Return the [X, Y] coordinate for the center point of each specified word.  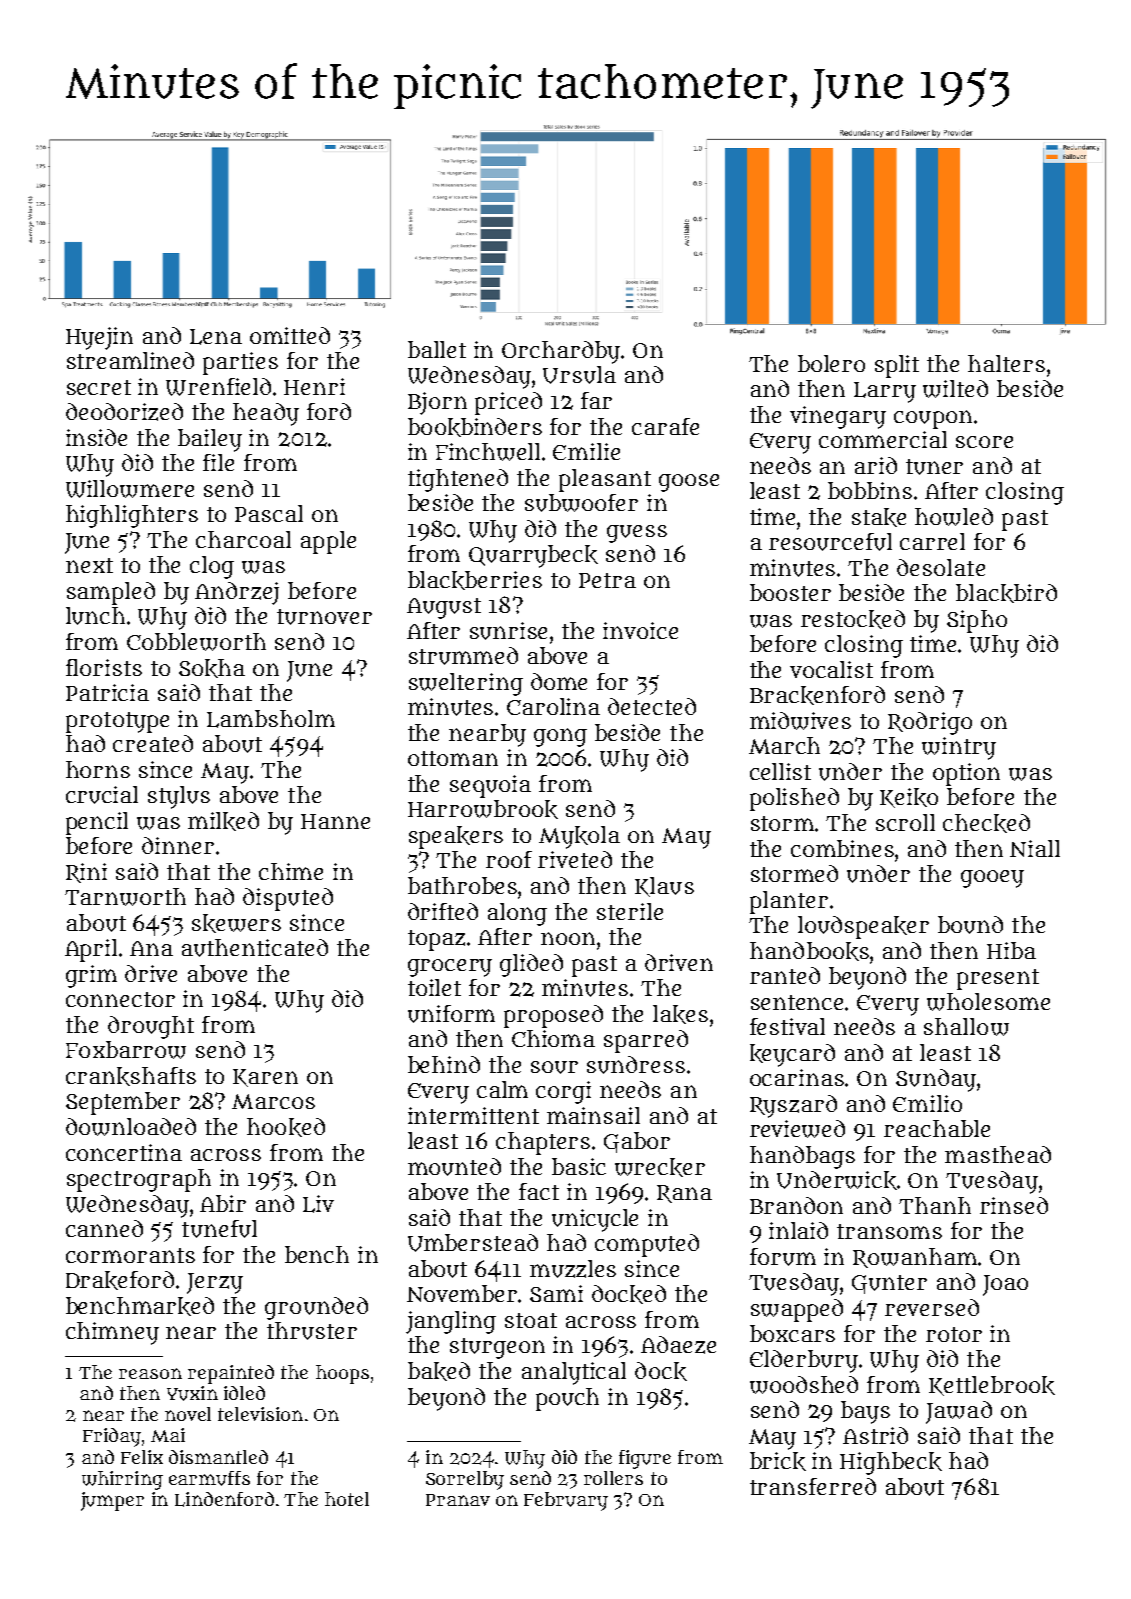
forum [783, 1257]
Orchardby [561, 352]
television [260, 1414]
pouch [567, 1399]
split [897, 366]
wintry [959, 748]
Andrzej [237, 593]
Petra [607, 580]
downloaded [131, 1127]
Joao [1005, 1285]
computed [647, 1245]
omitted [290, 335]
